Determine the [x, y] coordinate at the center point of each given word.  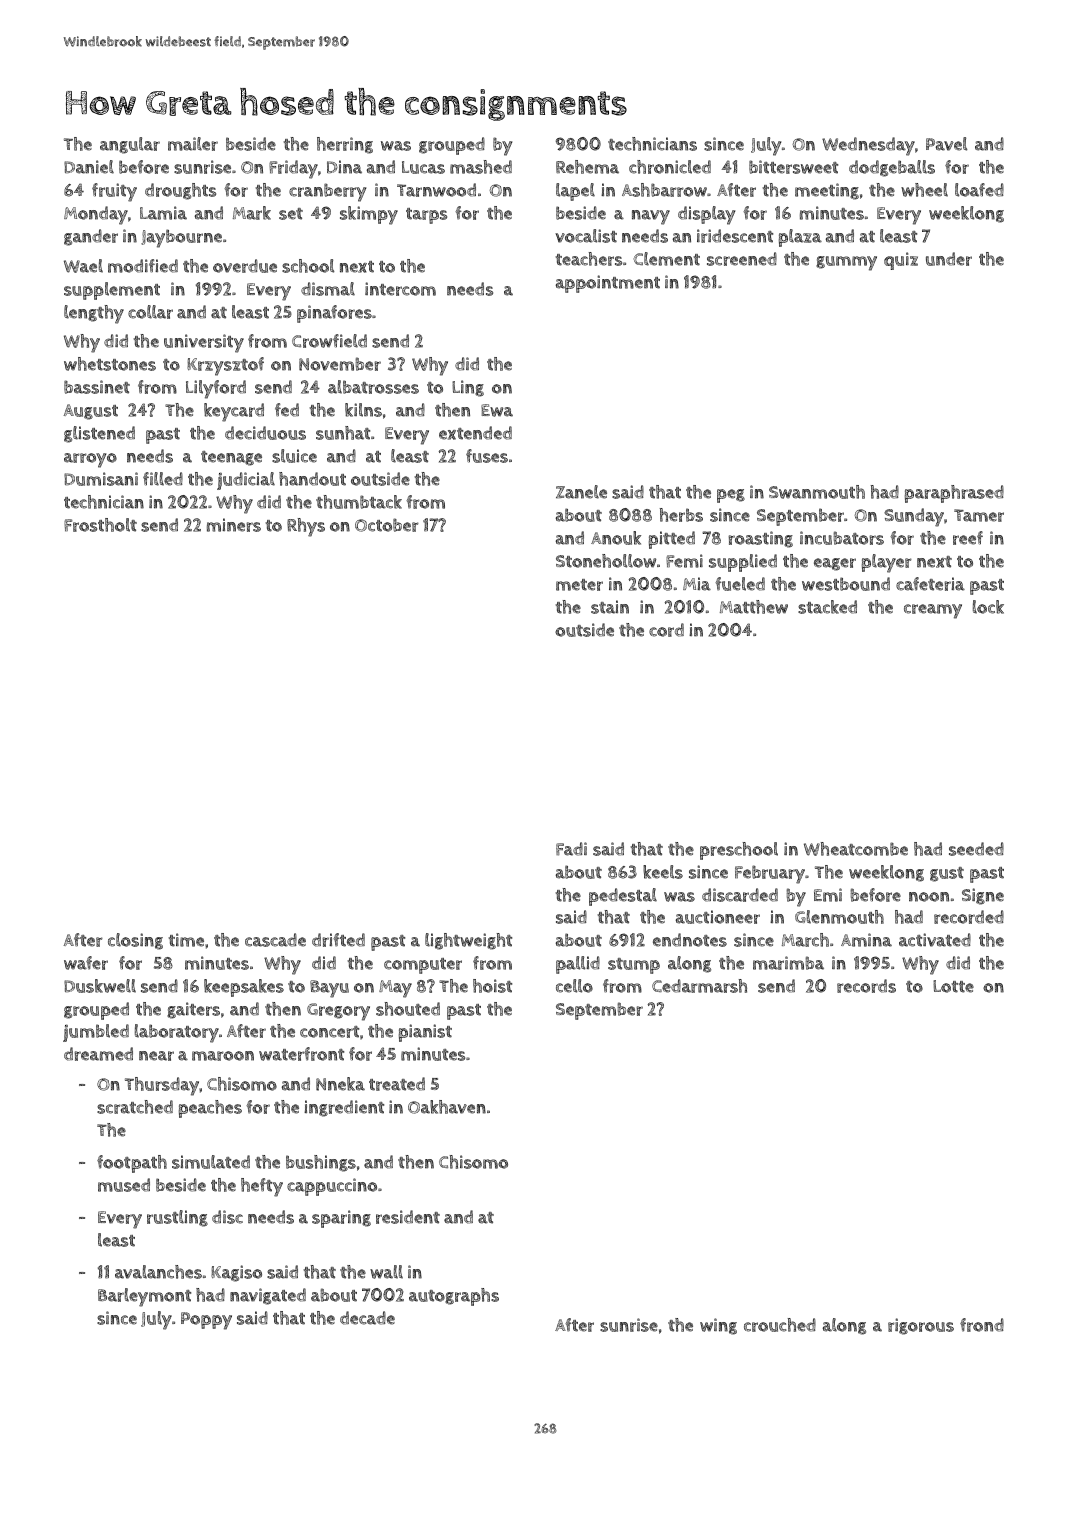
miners [234, 525]
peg [731, 496]
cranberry [327, 192]
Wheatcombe [856, 849]
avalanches [158, 1272]
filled [163, 479]
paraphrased [954, 494]
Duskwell [100, 986]
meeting [827, 191]
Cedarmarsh [699, 986]
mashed [481, 167]
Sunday [914, 517]
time [186, 940]
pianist [425, 1033]
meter [579, 585]
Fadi [571, 849]
